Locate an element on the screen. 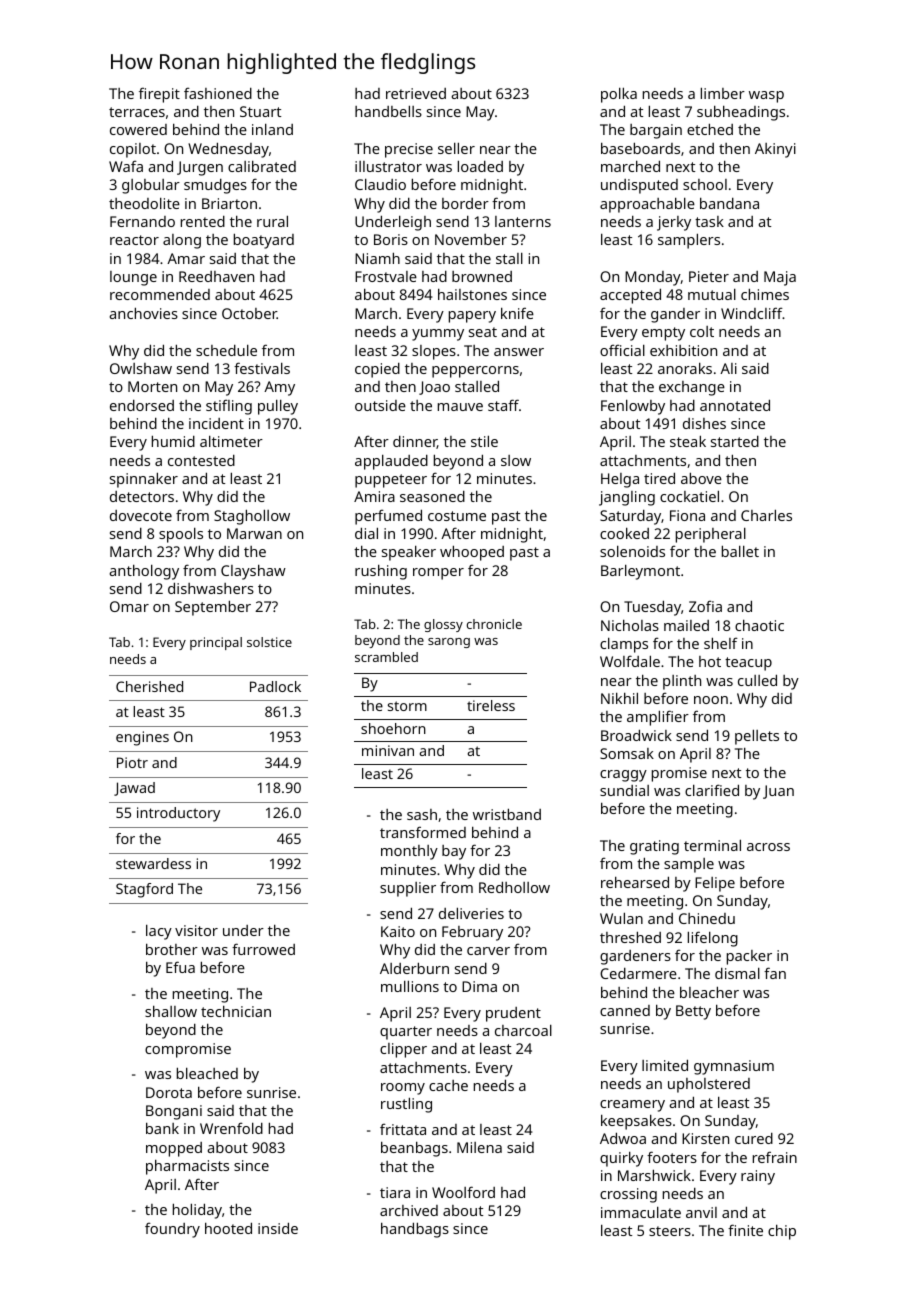  baseboards is located at coordinates (640, 148).
